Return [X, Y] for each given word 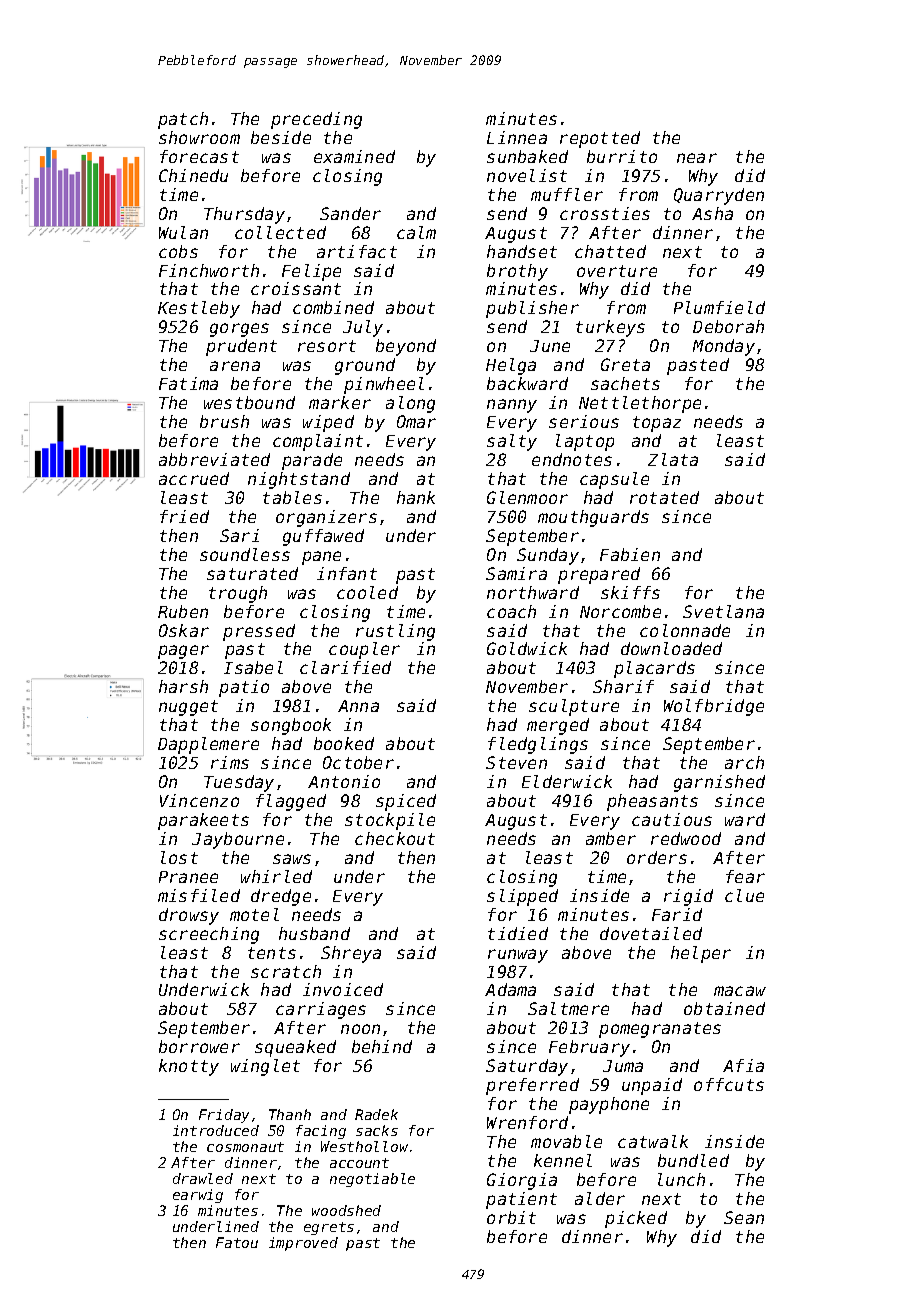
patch [183, 120]
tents [272, 953]
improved [303, 1244]
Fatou [237, 1242]
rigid [688, 897]
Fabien [630, 554]
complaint [318, 442]
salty [512, 442]
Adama [510, 989]
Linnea [517, 137]
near [697, 158]
